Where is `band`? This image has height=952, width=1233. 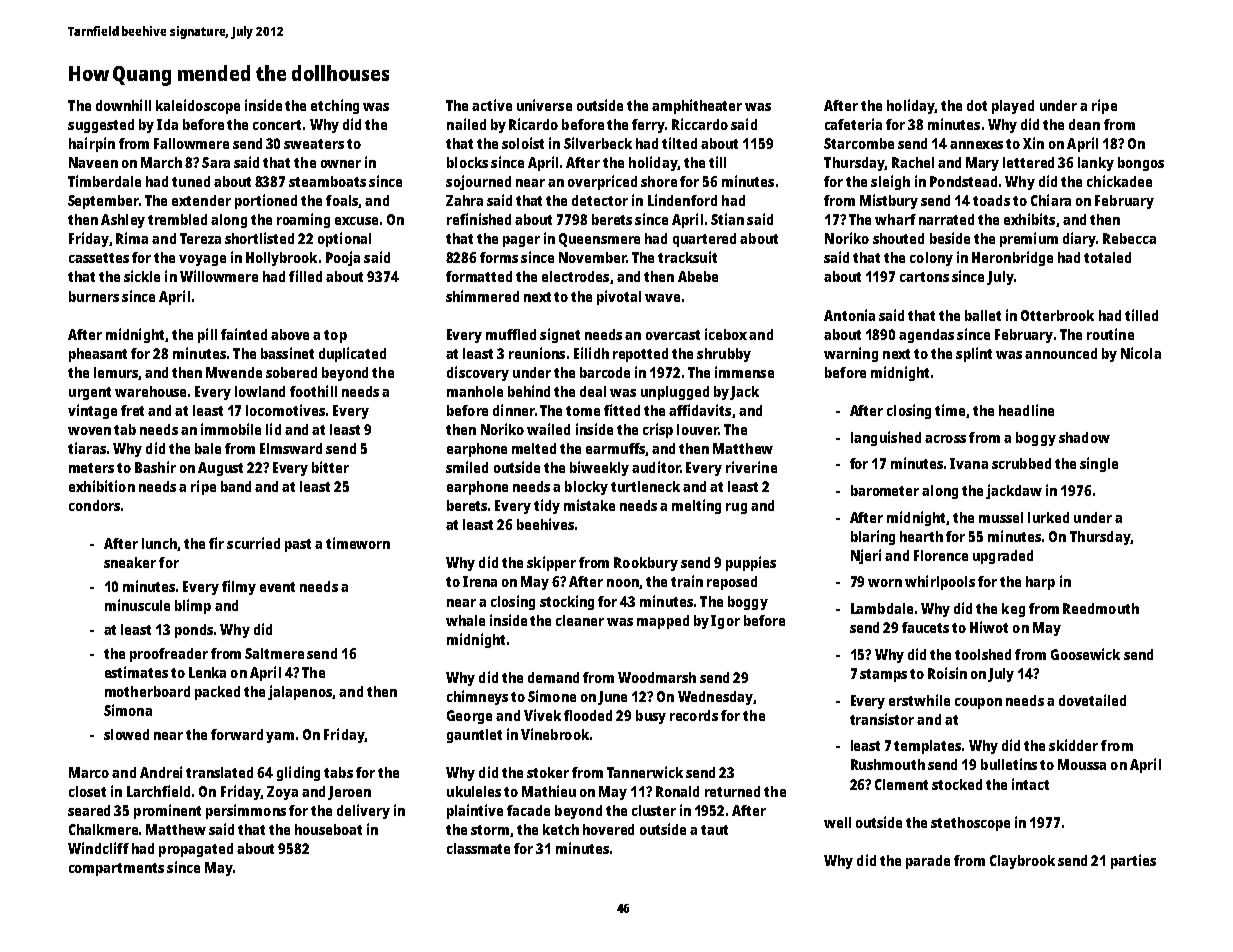 band is located at coordinates (236, 486).
